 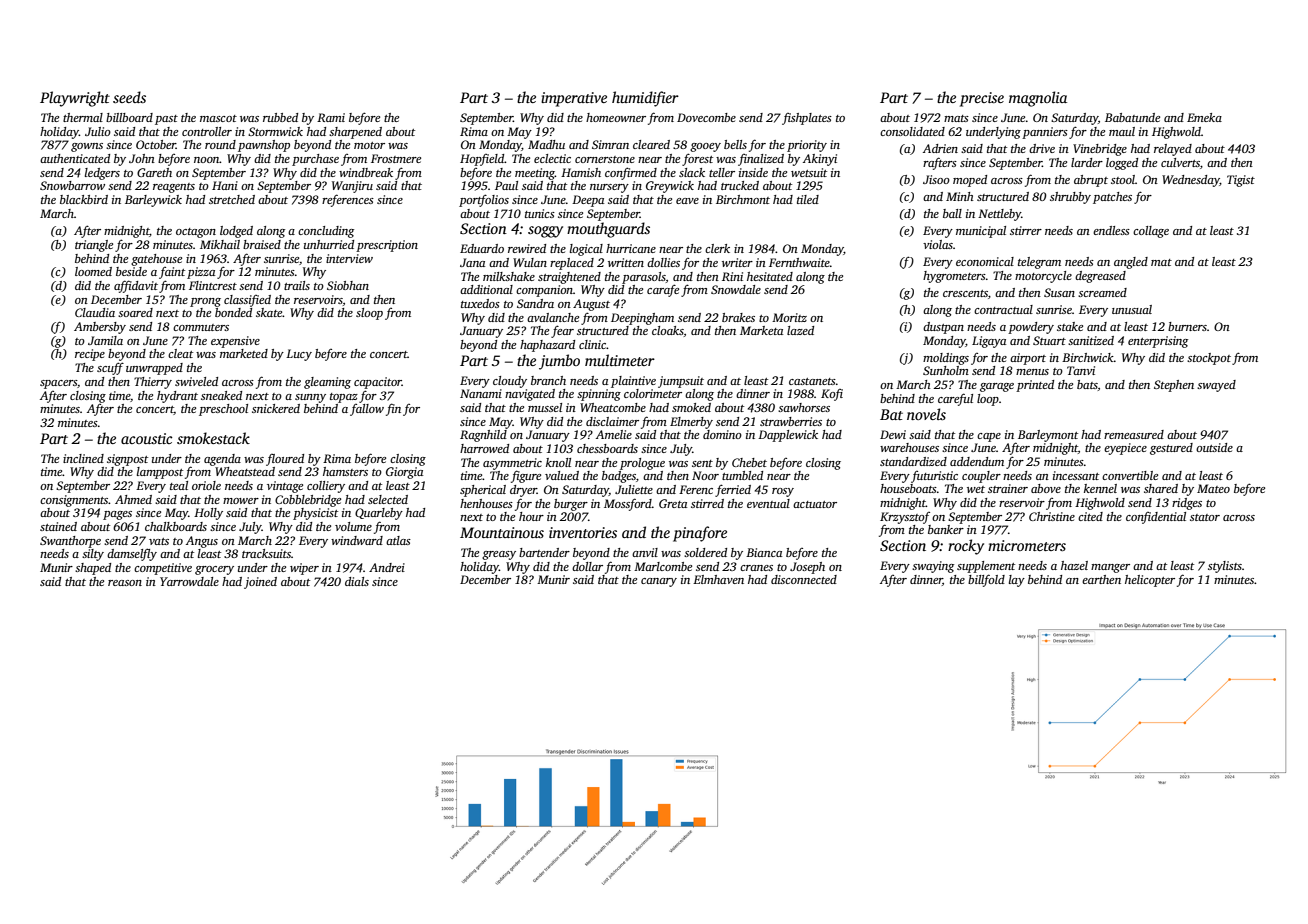 I want to click on magnolia, so click(x=1038, y=99).
